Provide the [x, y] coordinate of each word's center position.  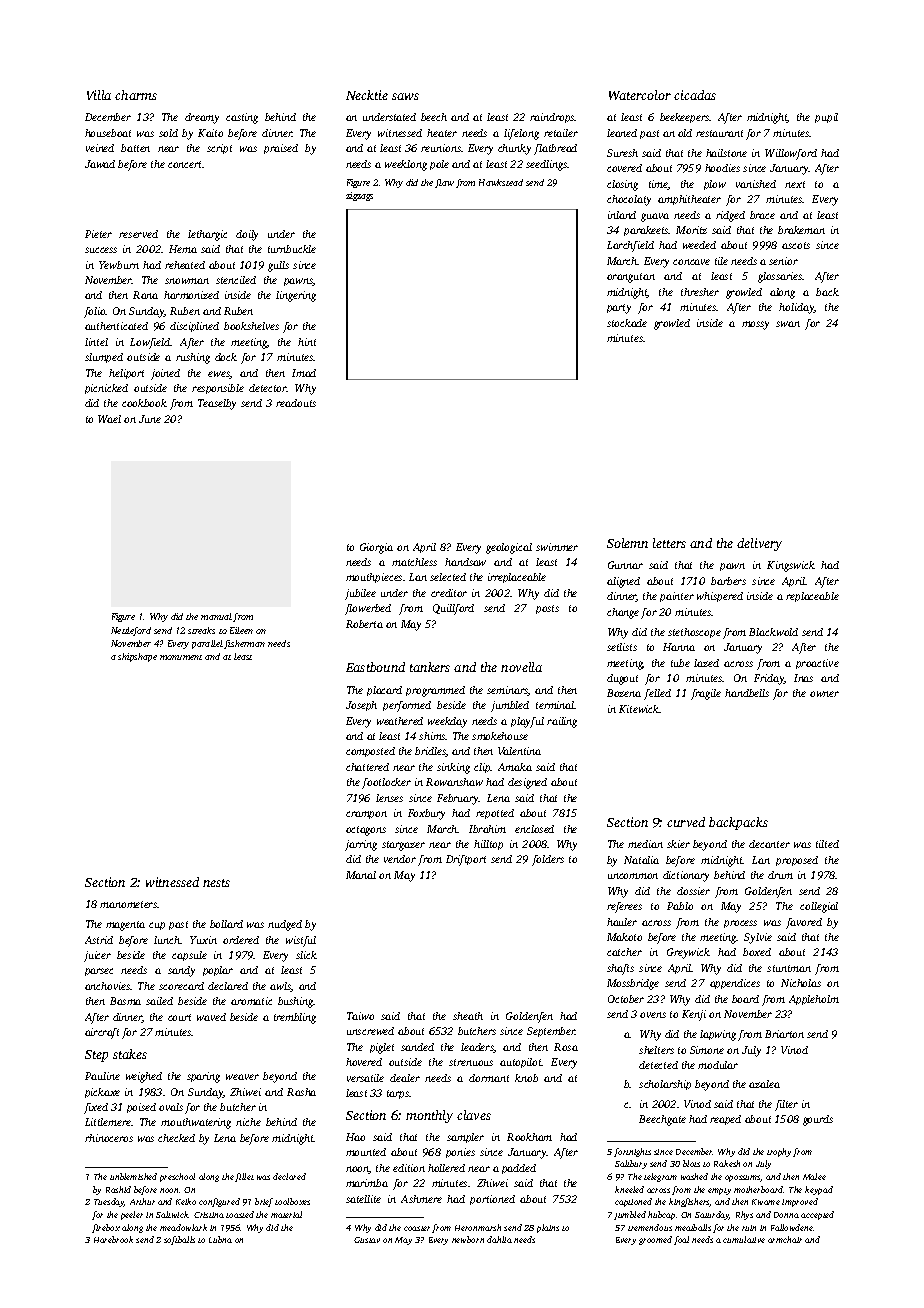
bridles [430, 752]
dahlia [499, 1239]
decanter [769, 844]
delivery [759, 544]
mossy [755, 325]
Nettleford [131, 631]
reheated [185, 265]
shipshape [137, 657]
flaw [444, 183]
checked [176, 1138]
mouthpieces [374, 578]
